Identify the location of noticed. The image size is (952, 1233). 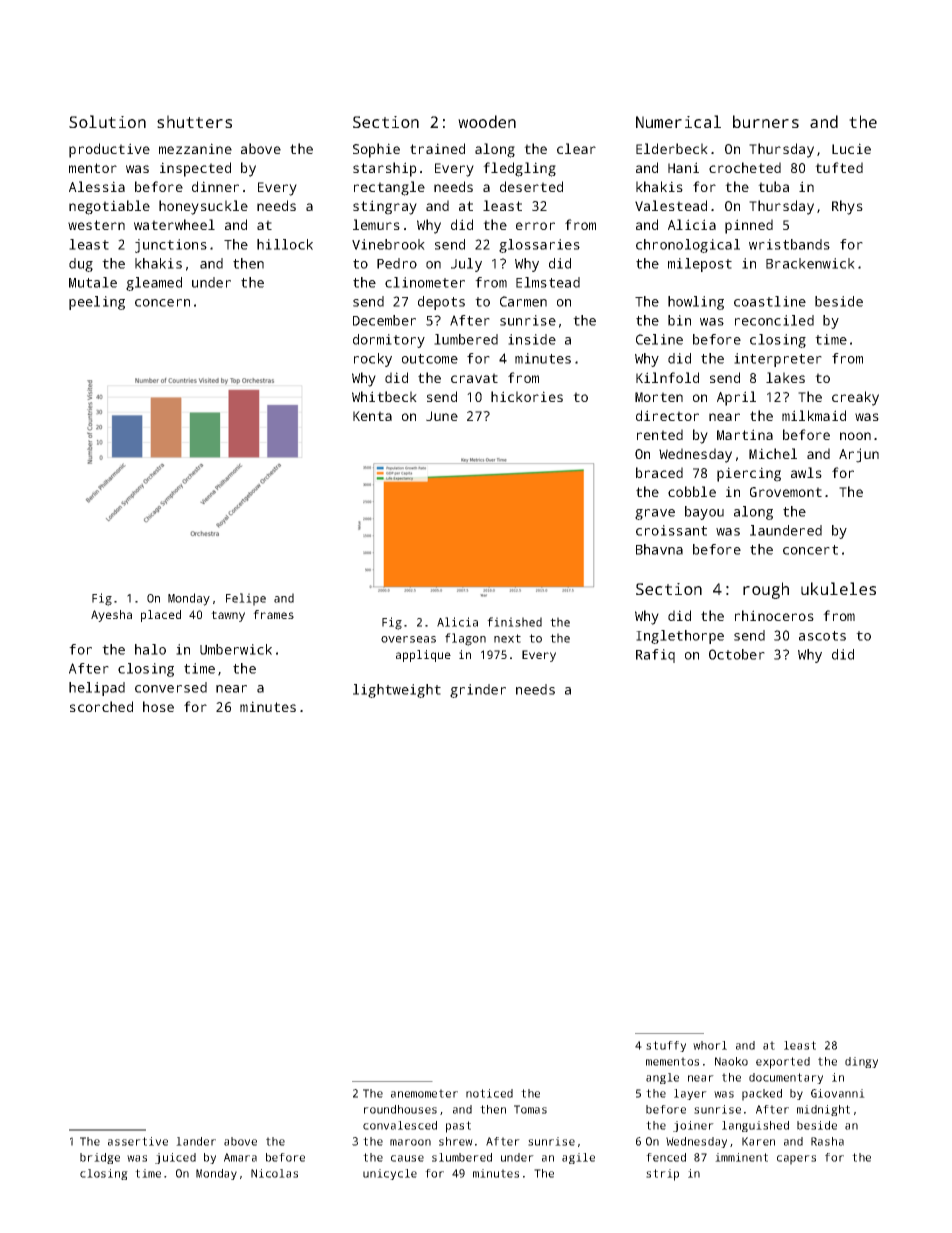
(489, 1093).
